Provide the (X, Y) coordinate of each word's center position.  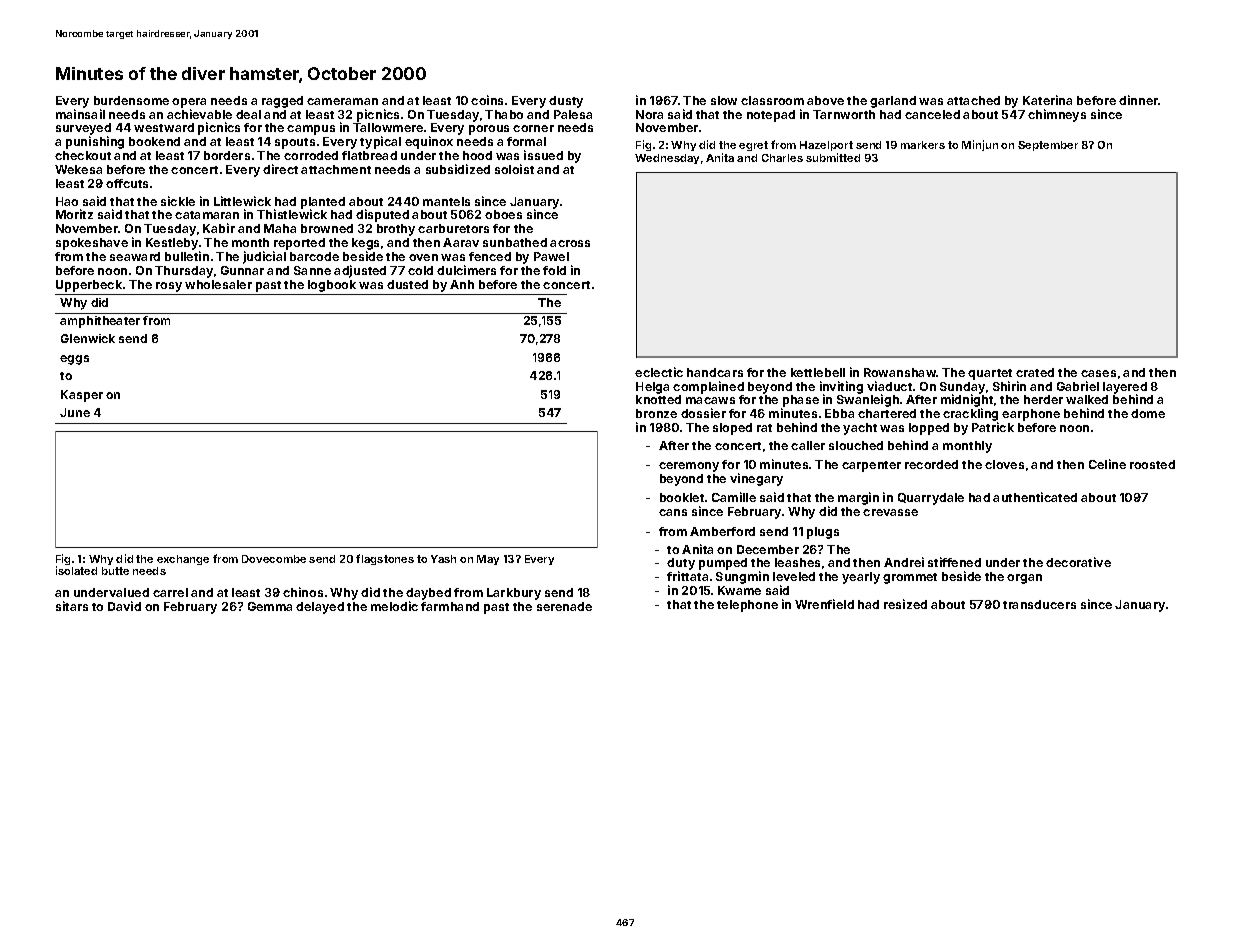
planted (323, 203)
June (75, 412)
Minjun (980, 145)
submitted (833, 157)
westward (164, 127)
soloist (514, 169)
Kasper (82, 396)
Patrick (993, 427)
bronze (656, 413)
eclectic (659, 372)
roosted (1152, 464)
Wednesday (667, 159)
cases (1098, 373)
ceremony (689, 467)
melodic (394, 606)
